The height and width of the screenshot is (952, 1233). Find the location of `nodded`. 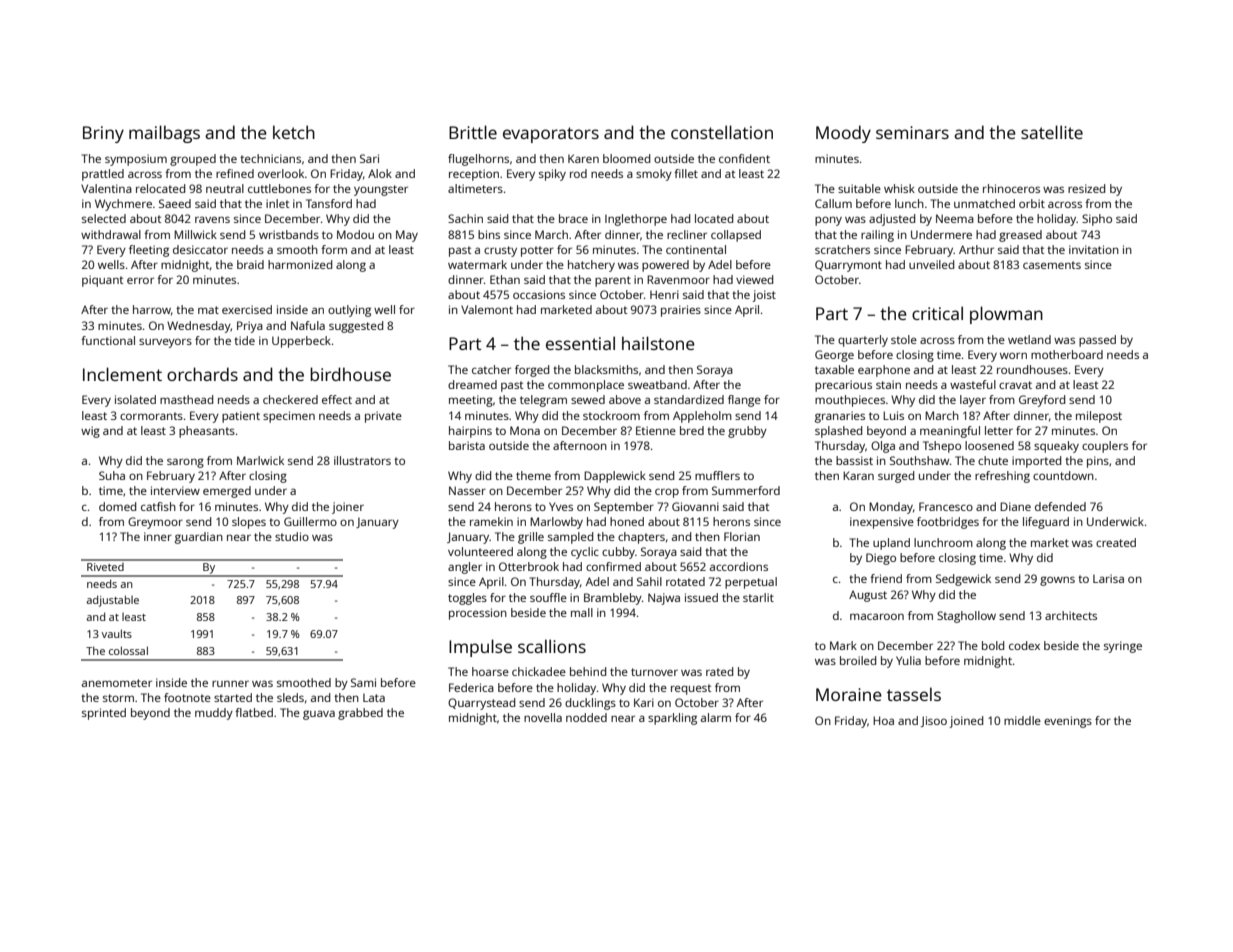

nodded is located at coordinates (586, 717).
